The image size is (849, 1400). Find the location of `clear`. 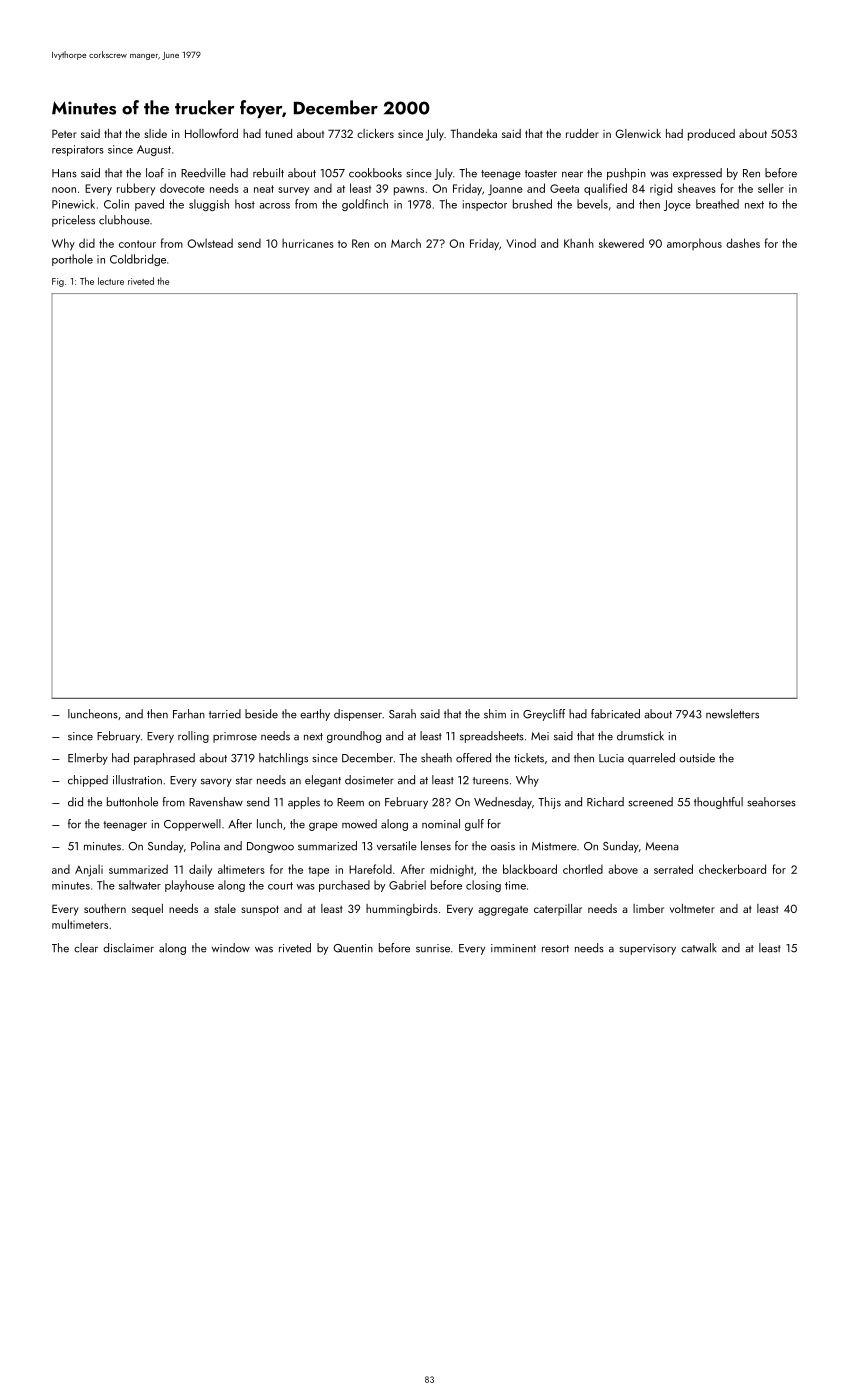

clear is located at coordinates (86, 948).
